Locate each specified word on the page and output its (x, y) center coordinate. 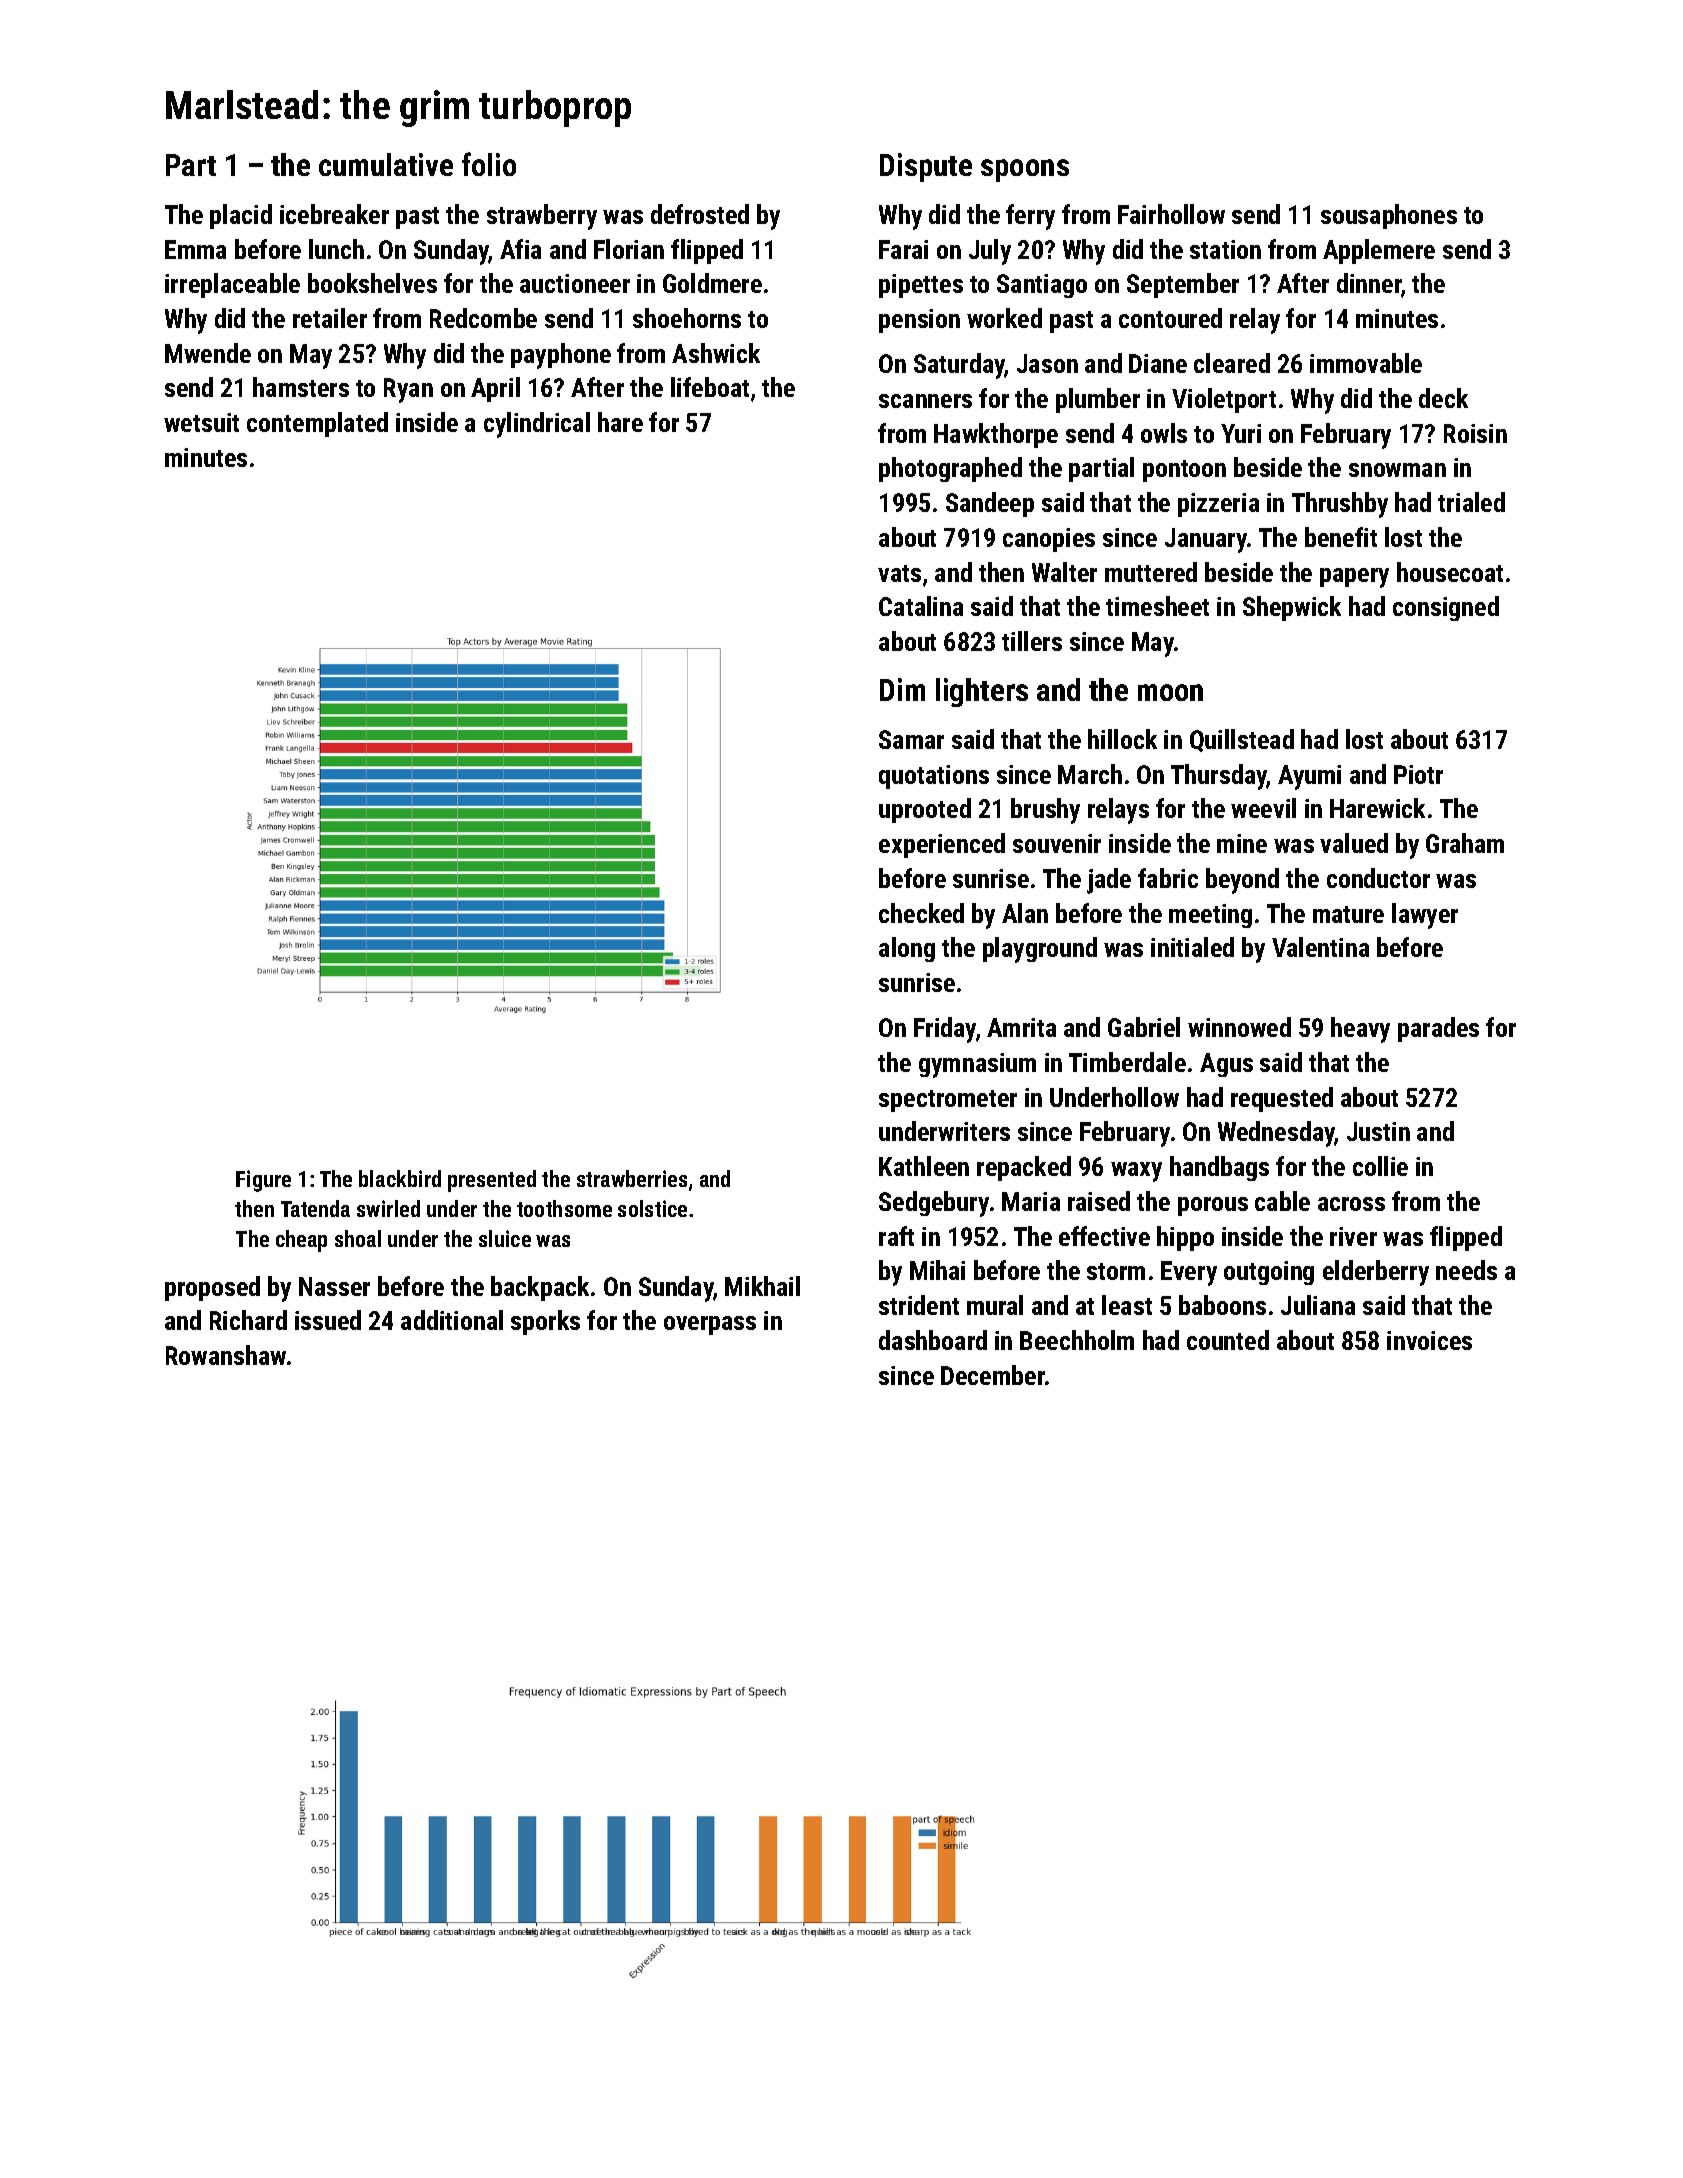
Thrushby (1340, 505)
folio (489, 164)
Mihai (937, 1270)
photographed (950, 469)
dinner (1369, 285)
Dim (902, 689)
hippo (1185, 1238)
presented (492, 1181)
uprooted (925, 810)
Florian (629, 249)
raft (896, 1236)
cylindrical (537, 425)
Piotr (1418, 774)
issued (328, 1320)
